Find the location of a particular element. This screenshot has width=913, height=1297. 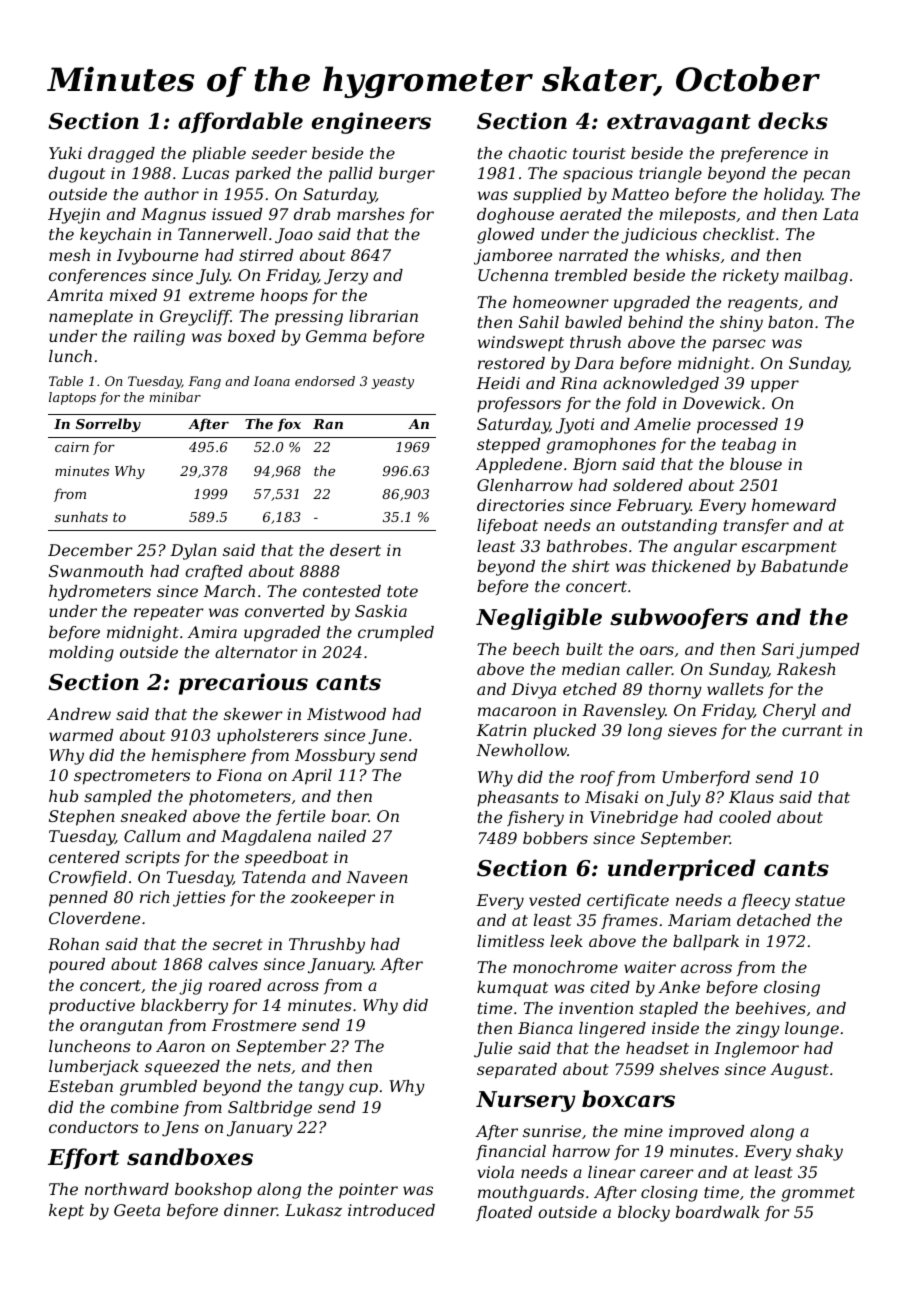

extravagant is located at coordinates (679, 124).
